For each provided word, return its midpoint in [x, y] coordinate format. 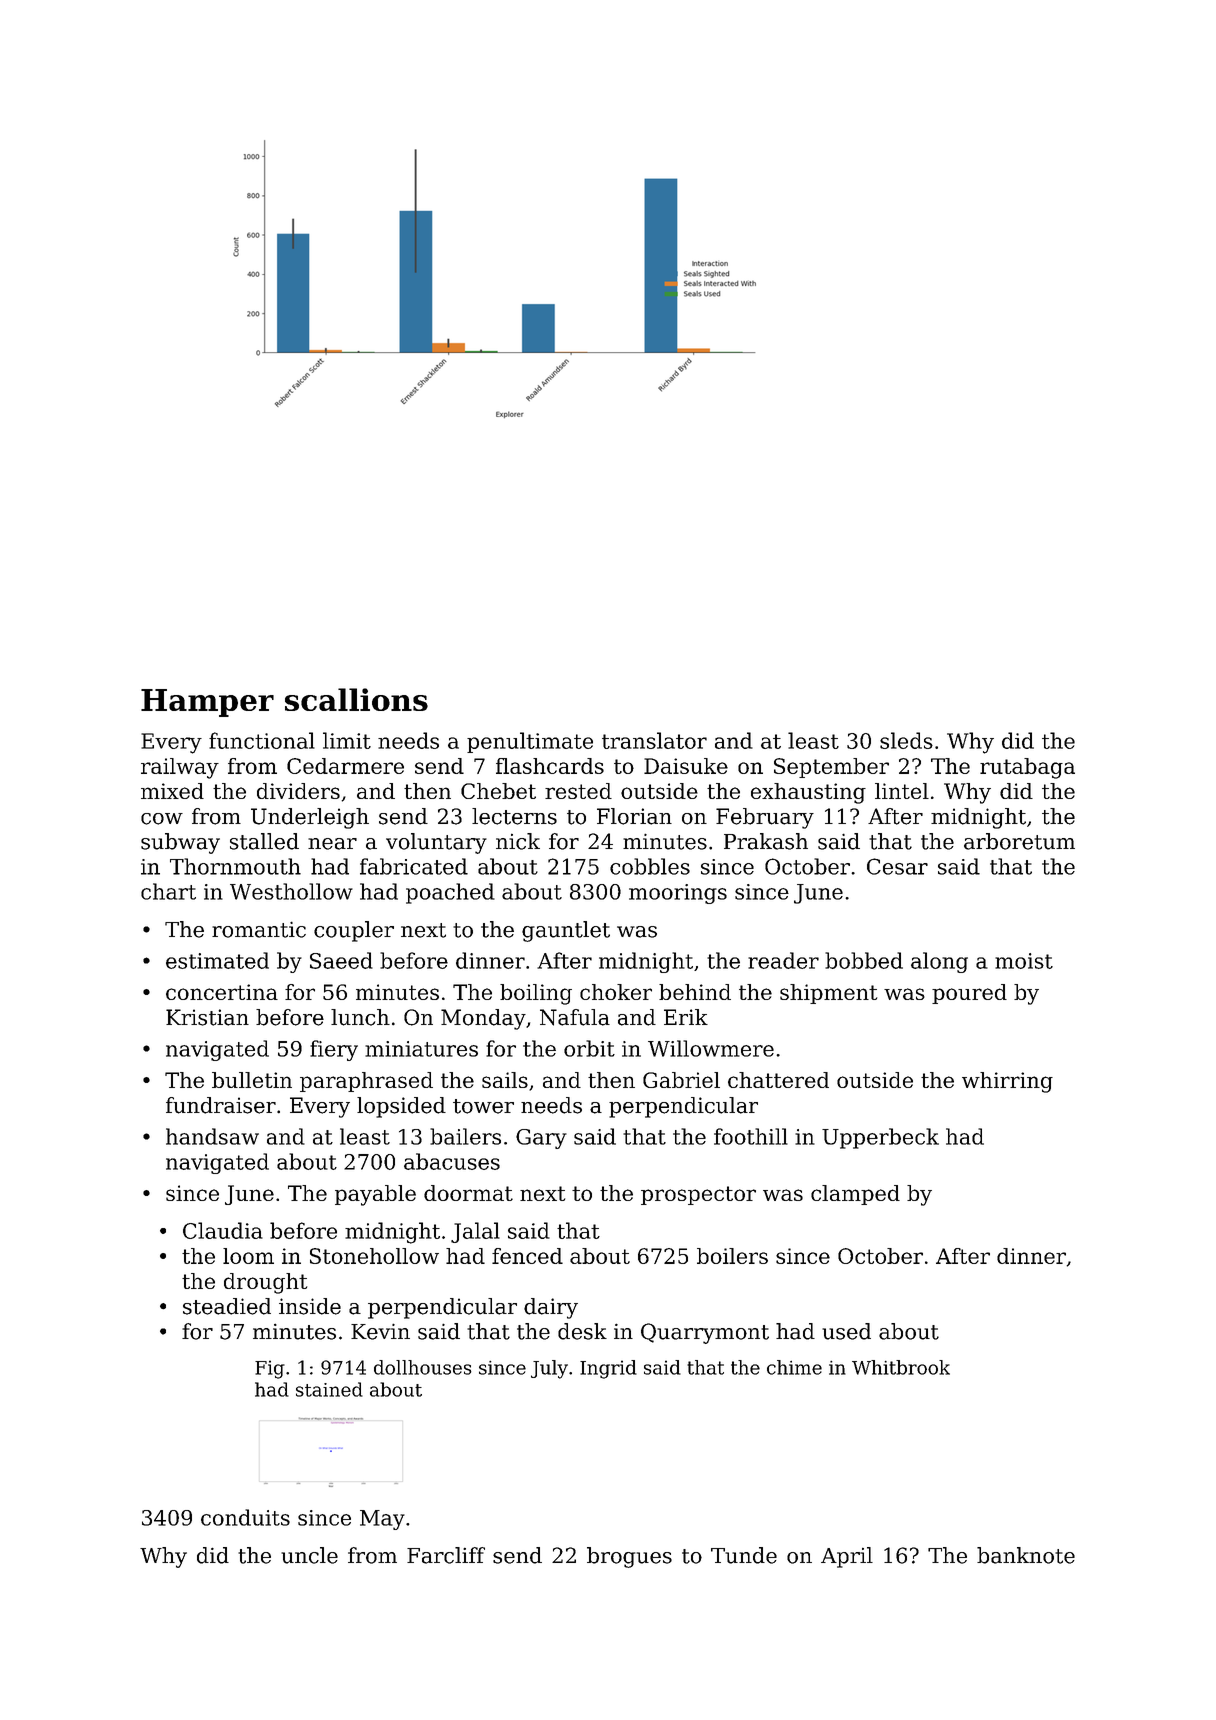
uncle [309, 1555]
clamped [855, 1195]
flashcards [550, 766]
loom [248, 1256]
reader [783, 960]
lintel [902, 791]
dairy [551, 1308]
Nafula [575, 1017]
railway [180, 768]
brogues [629, 1557]
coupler [354, 931]
